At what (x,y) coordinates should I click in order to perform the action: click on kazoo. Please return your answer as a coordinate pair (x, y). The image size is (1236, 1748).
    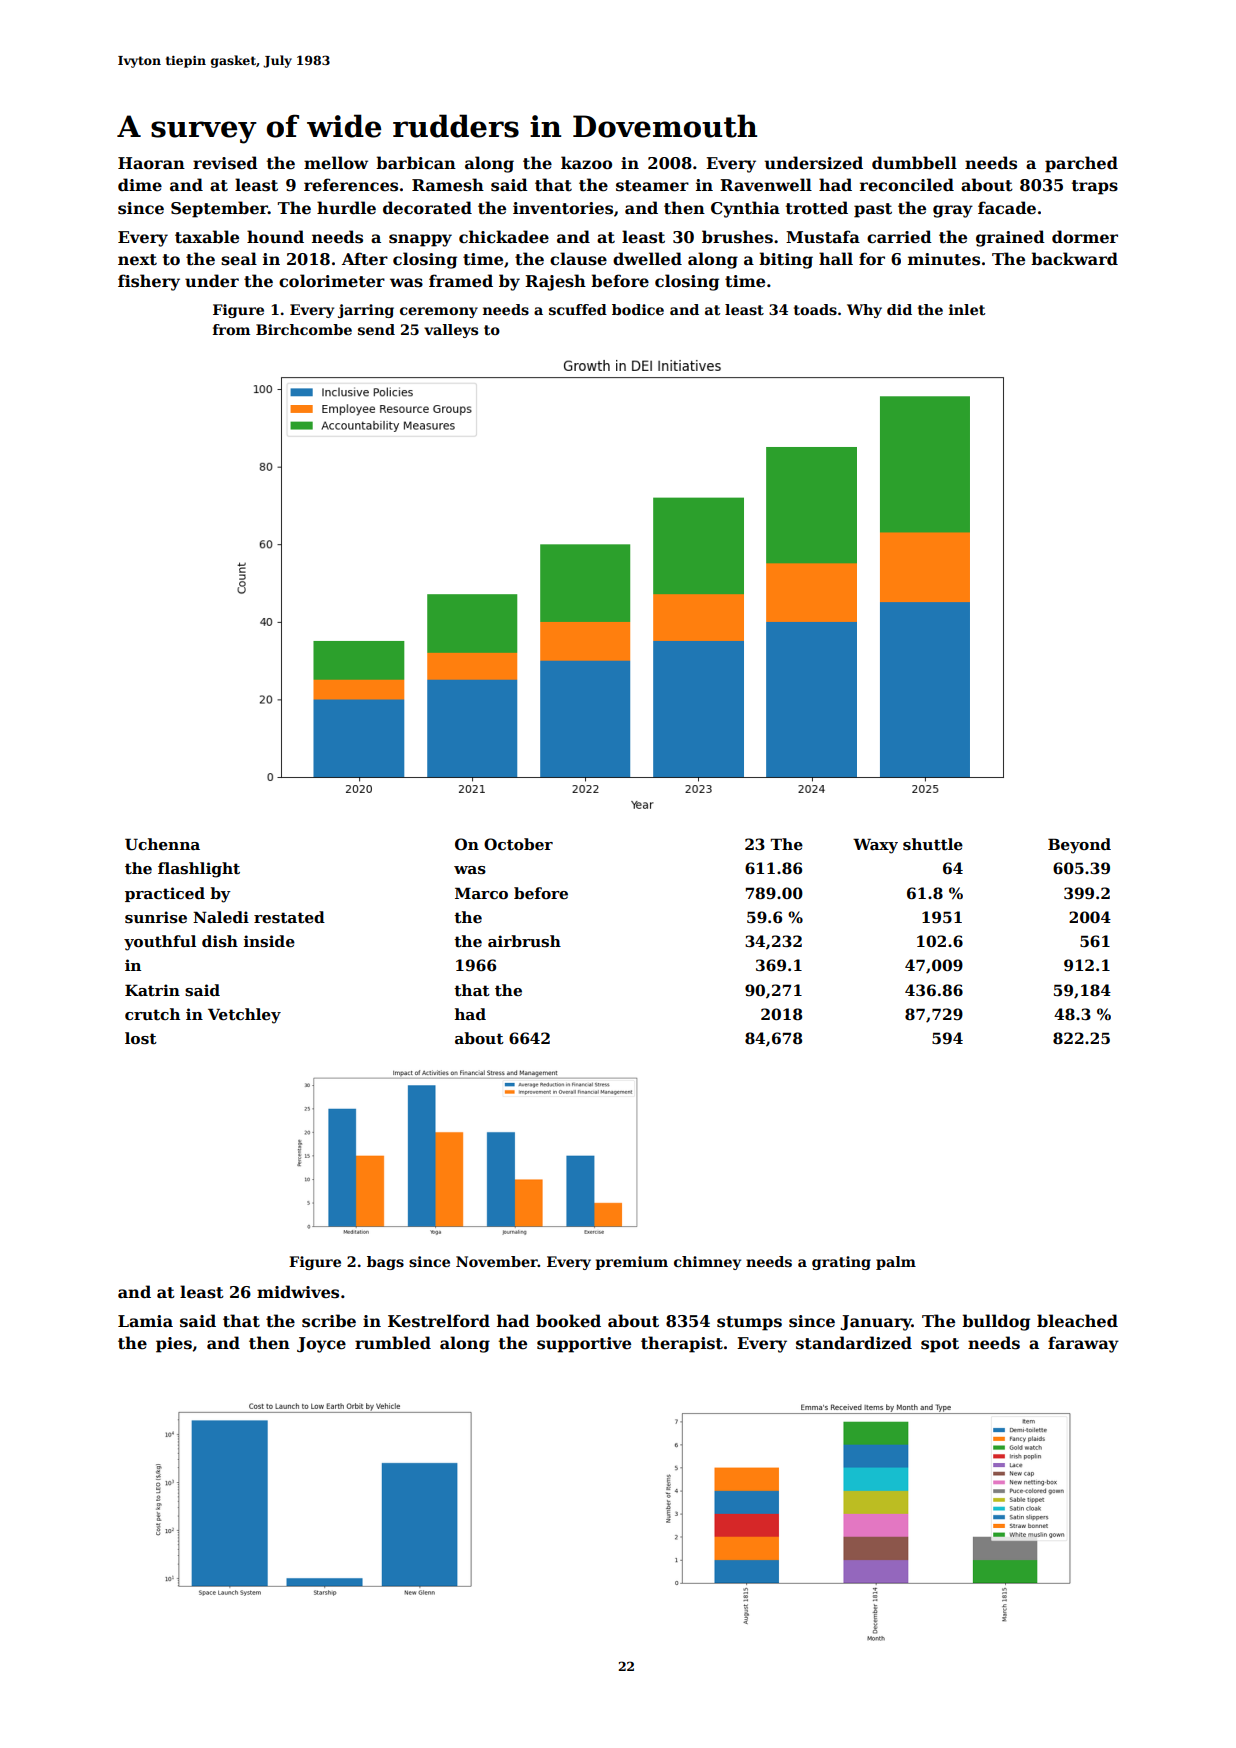
    Looking at the image, I should click on (586, 163).
